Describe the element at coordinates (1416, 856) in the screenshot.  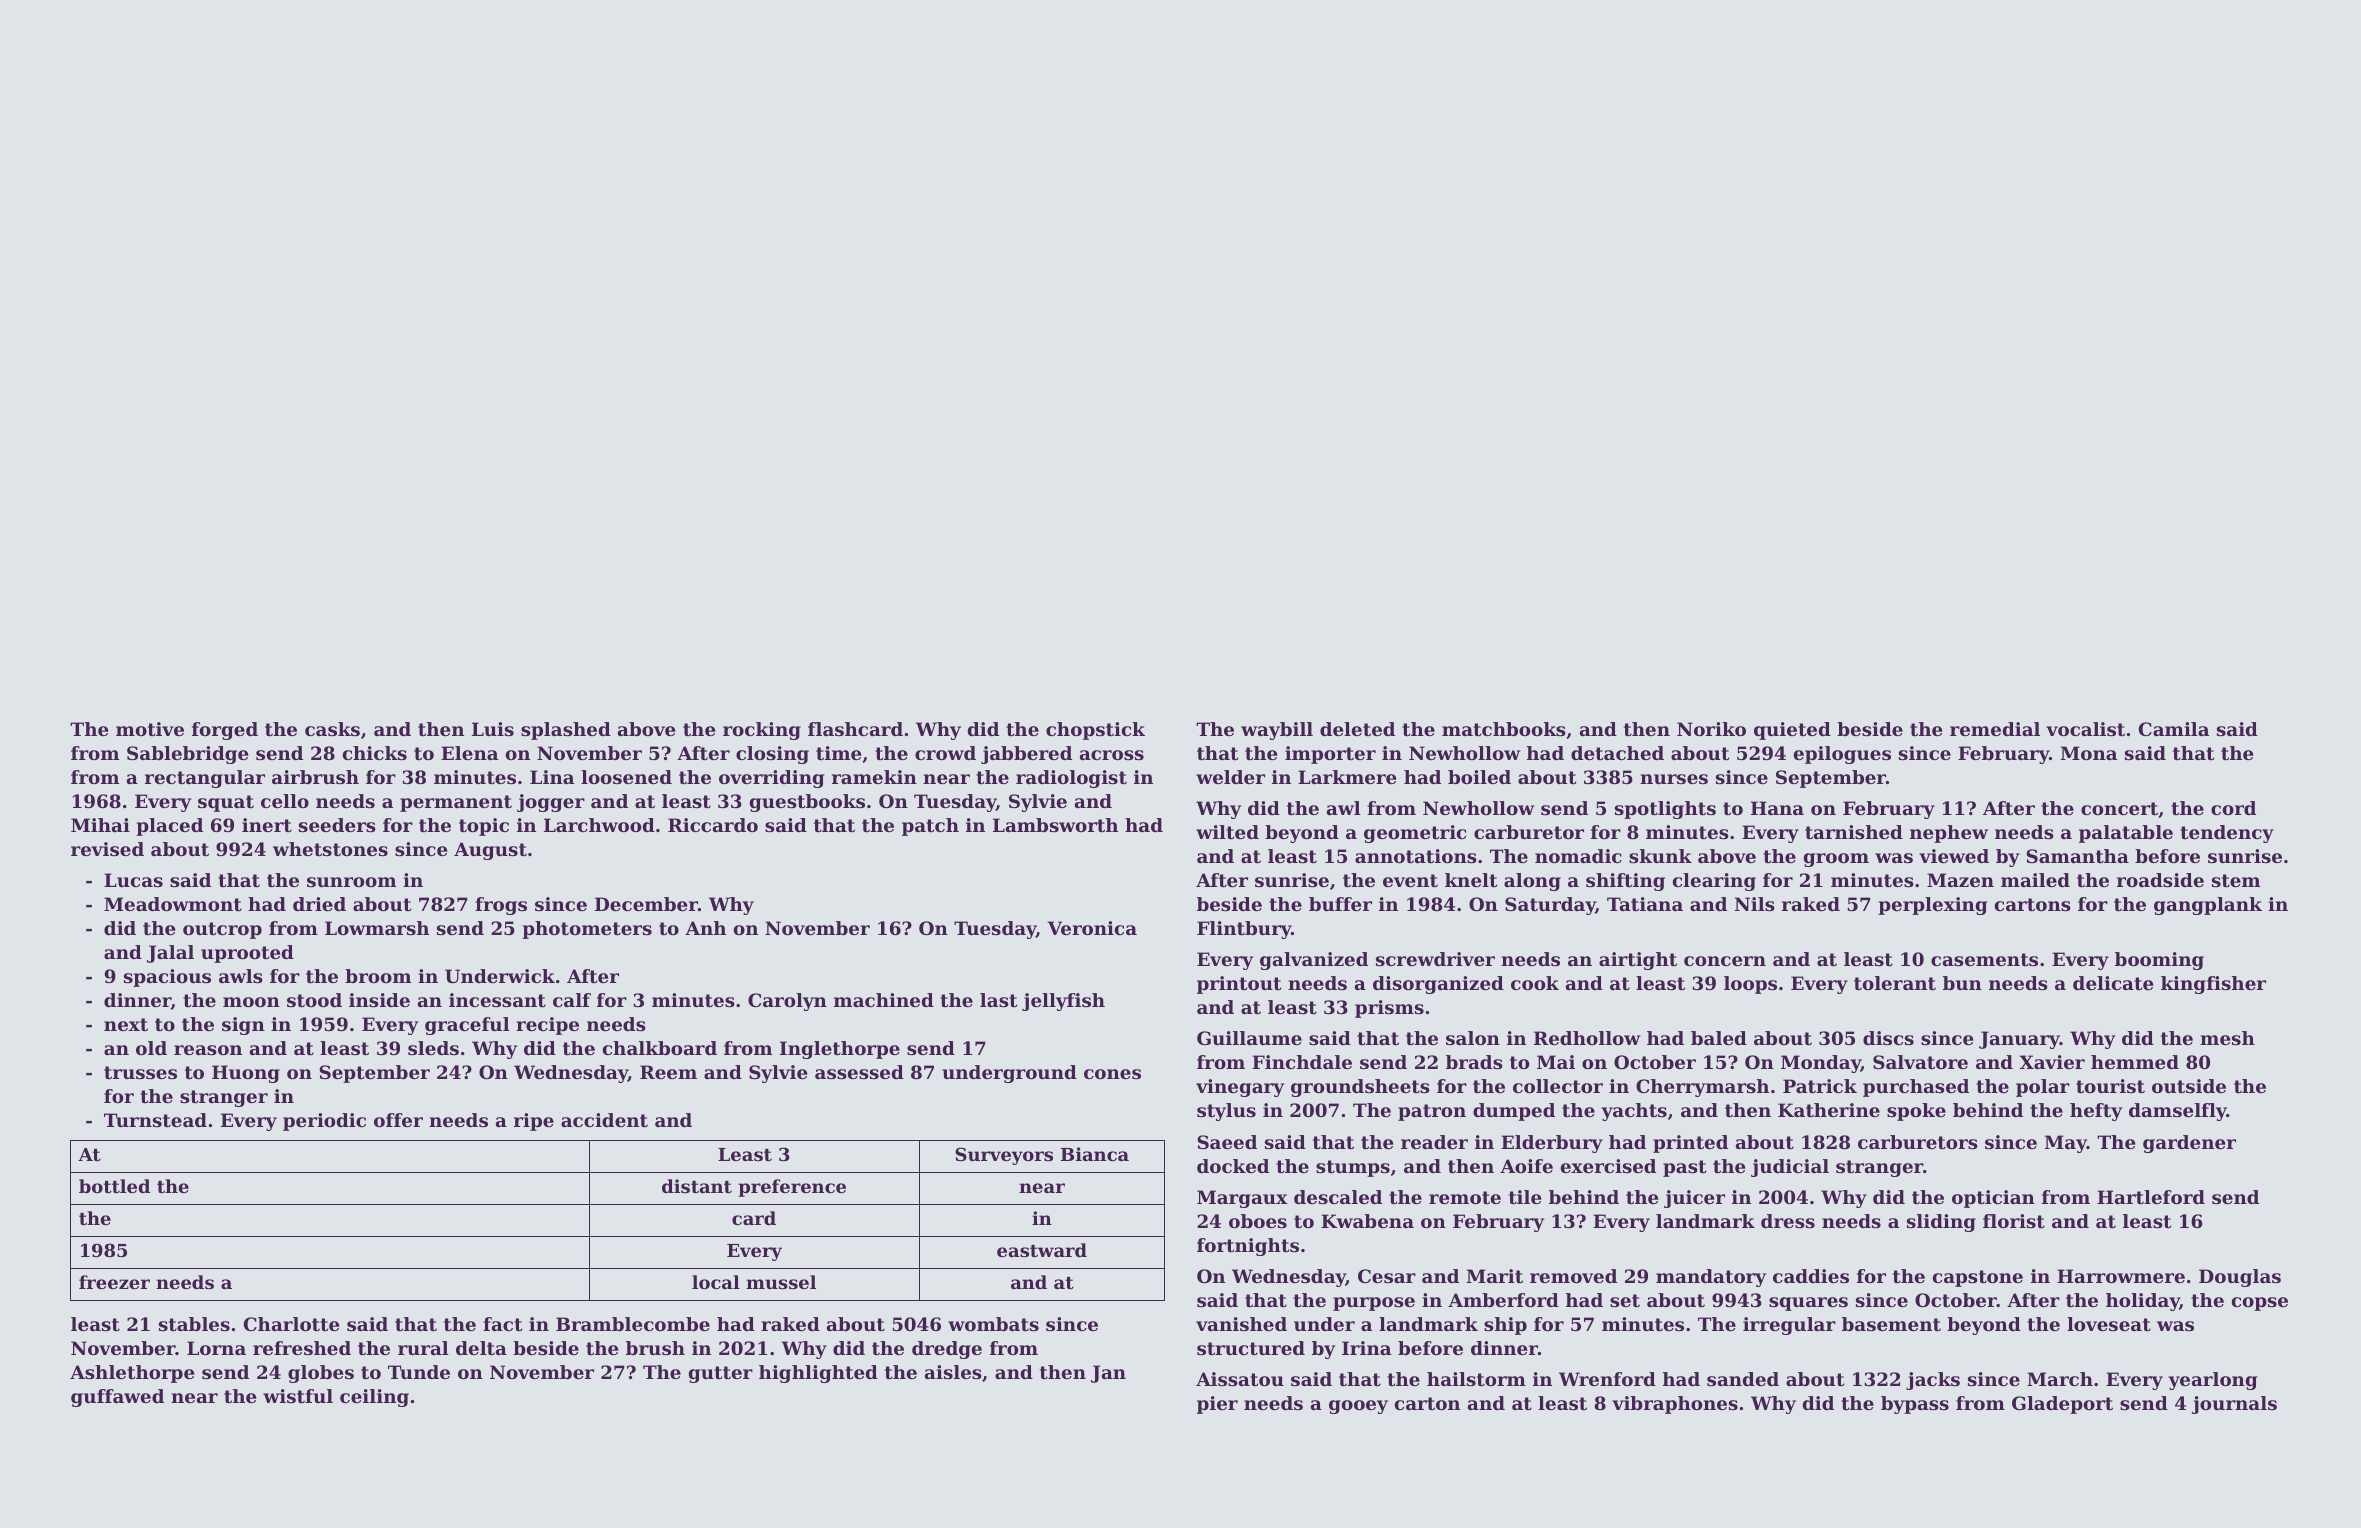
I see `annotations` at that location.
